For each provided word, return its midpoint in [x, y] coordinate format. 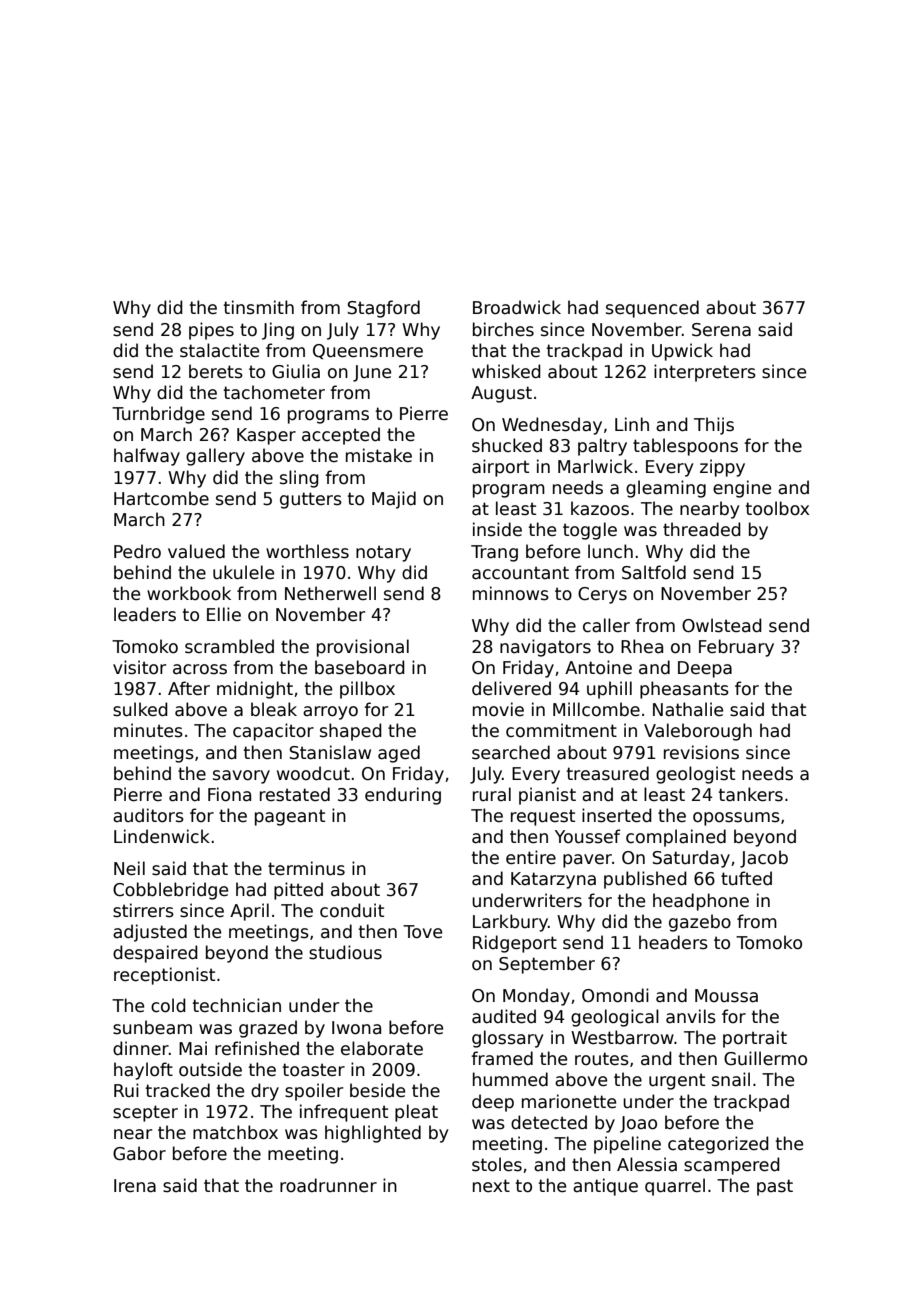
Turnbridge [158, 415]
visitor [139, 667]
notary [383, 553]
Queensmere [368, 351]
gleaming [666, 489]
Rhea [642, 646]
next [491, 1186]
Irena [135, 1186]
